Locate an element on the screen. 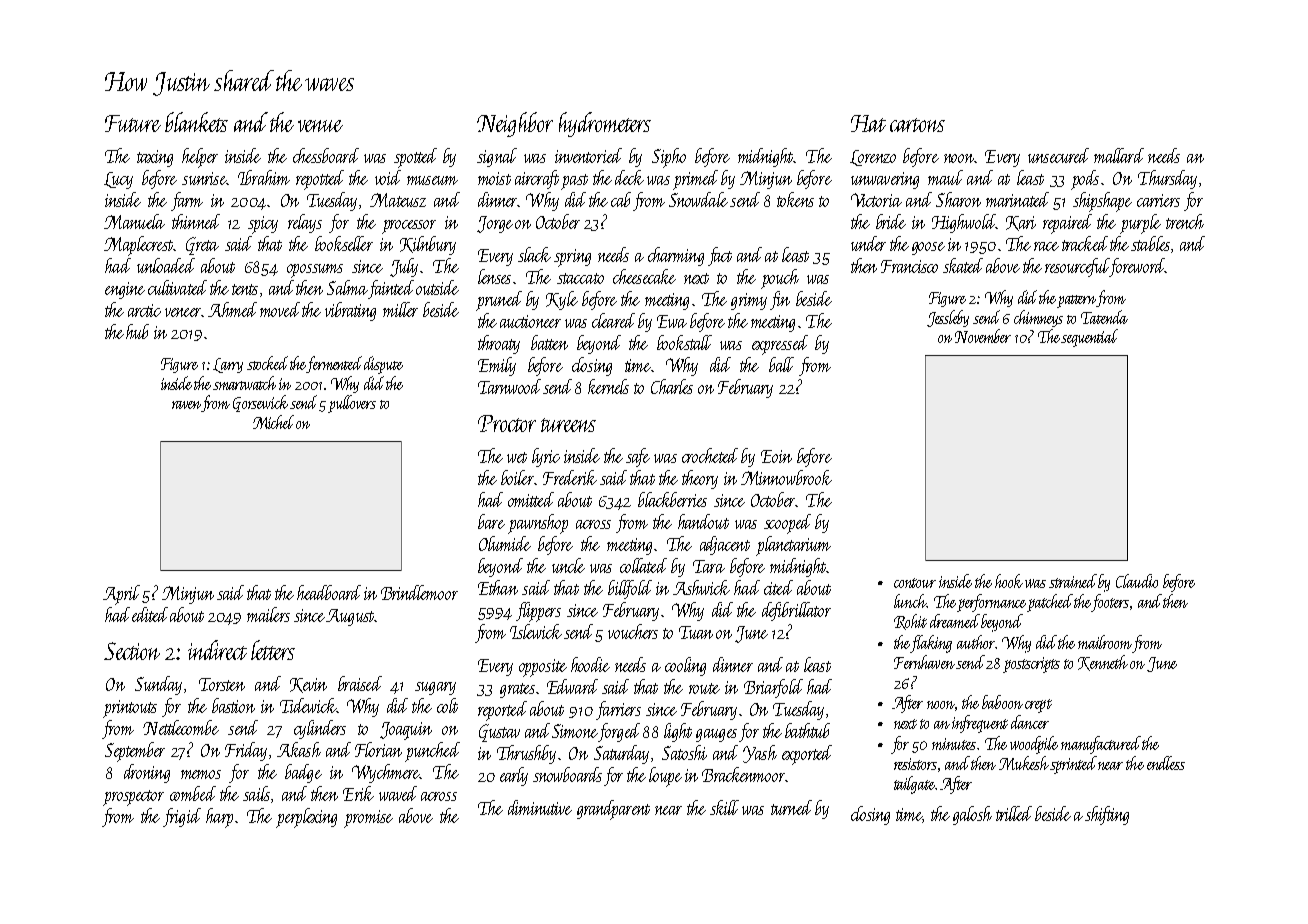 Image resolution: width=1308 pixels, height=924 pixels. raven is located at coordinates (187, 406).
